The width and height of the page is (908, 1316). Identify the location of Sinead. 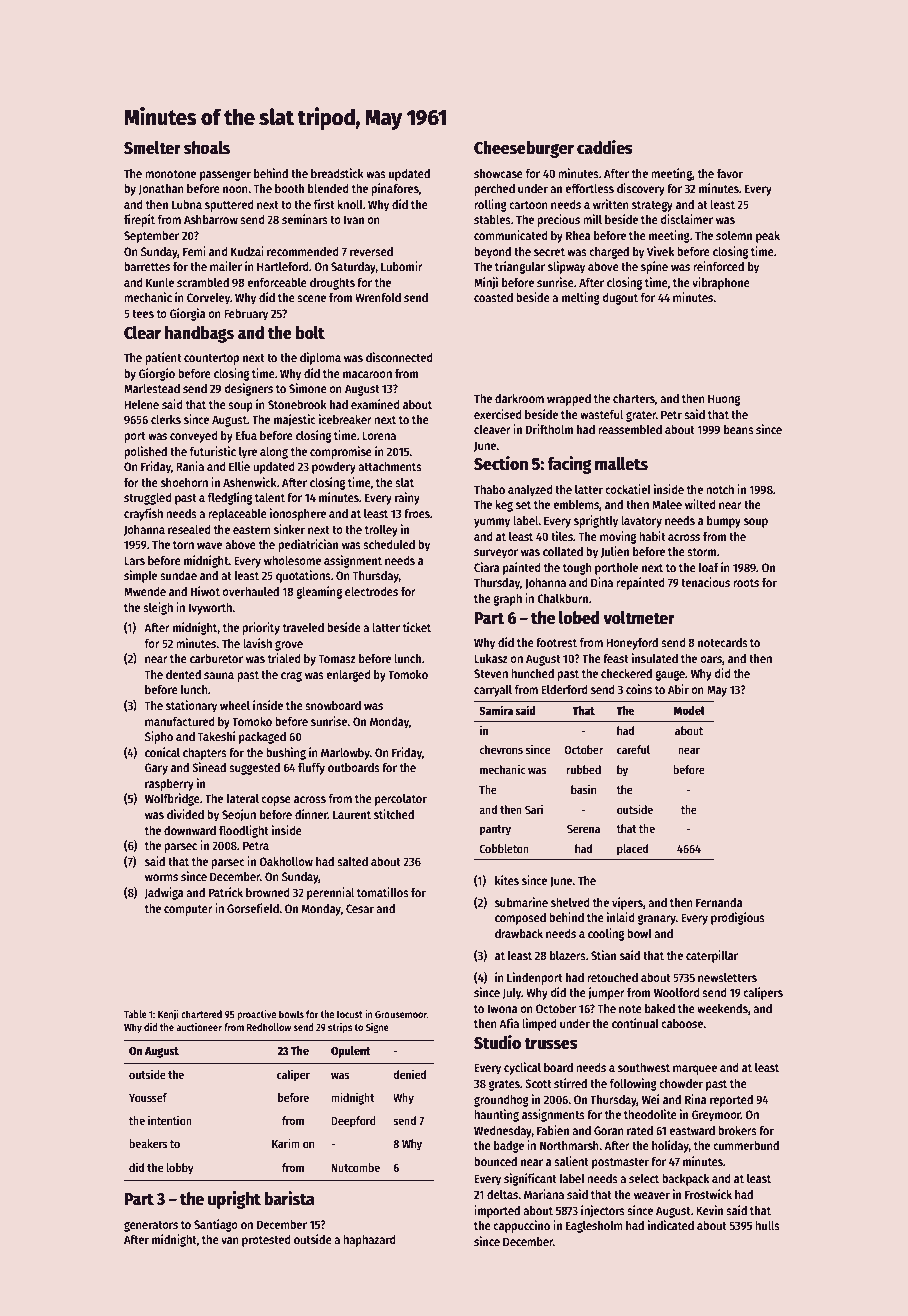
(209, 767).
